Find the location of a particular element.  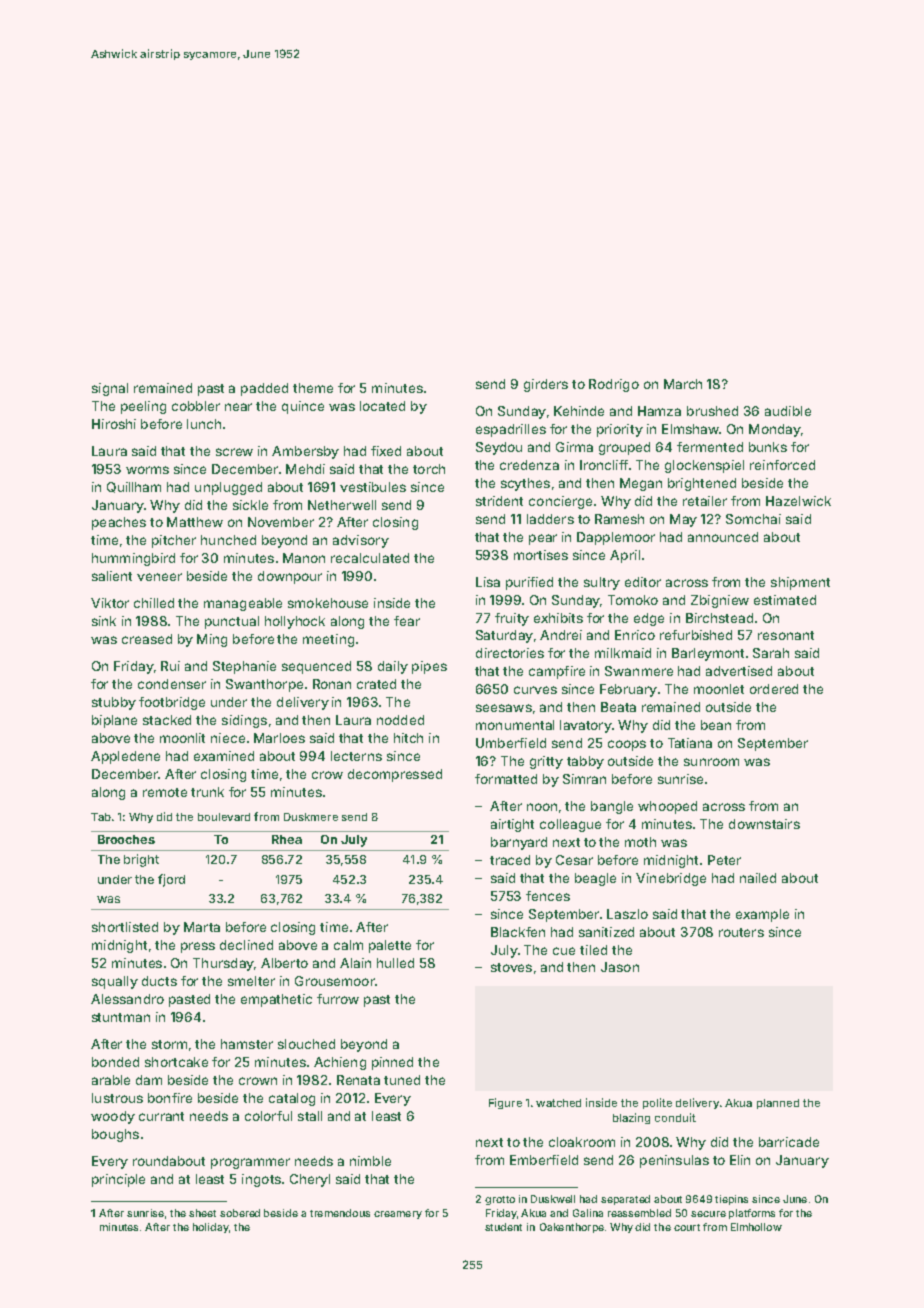

pinned is located at coordinates (392, 1063).
